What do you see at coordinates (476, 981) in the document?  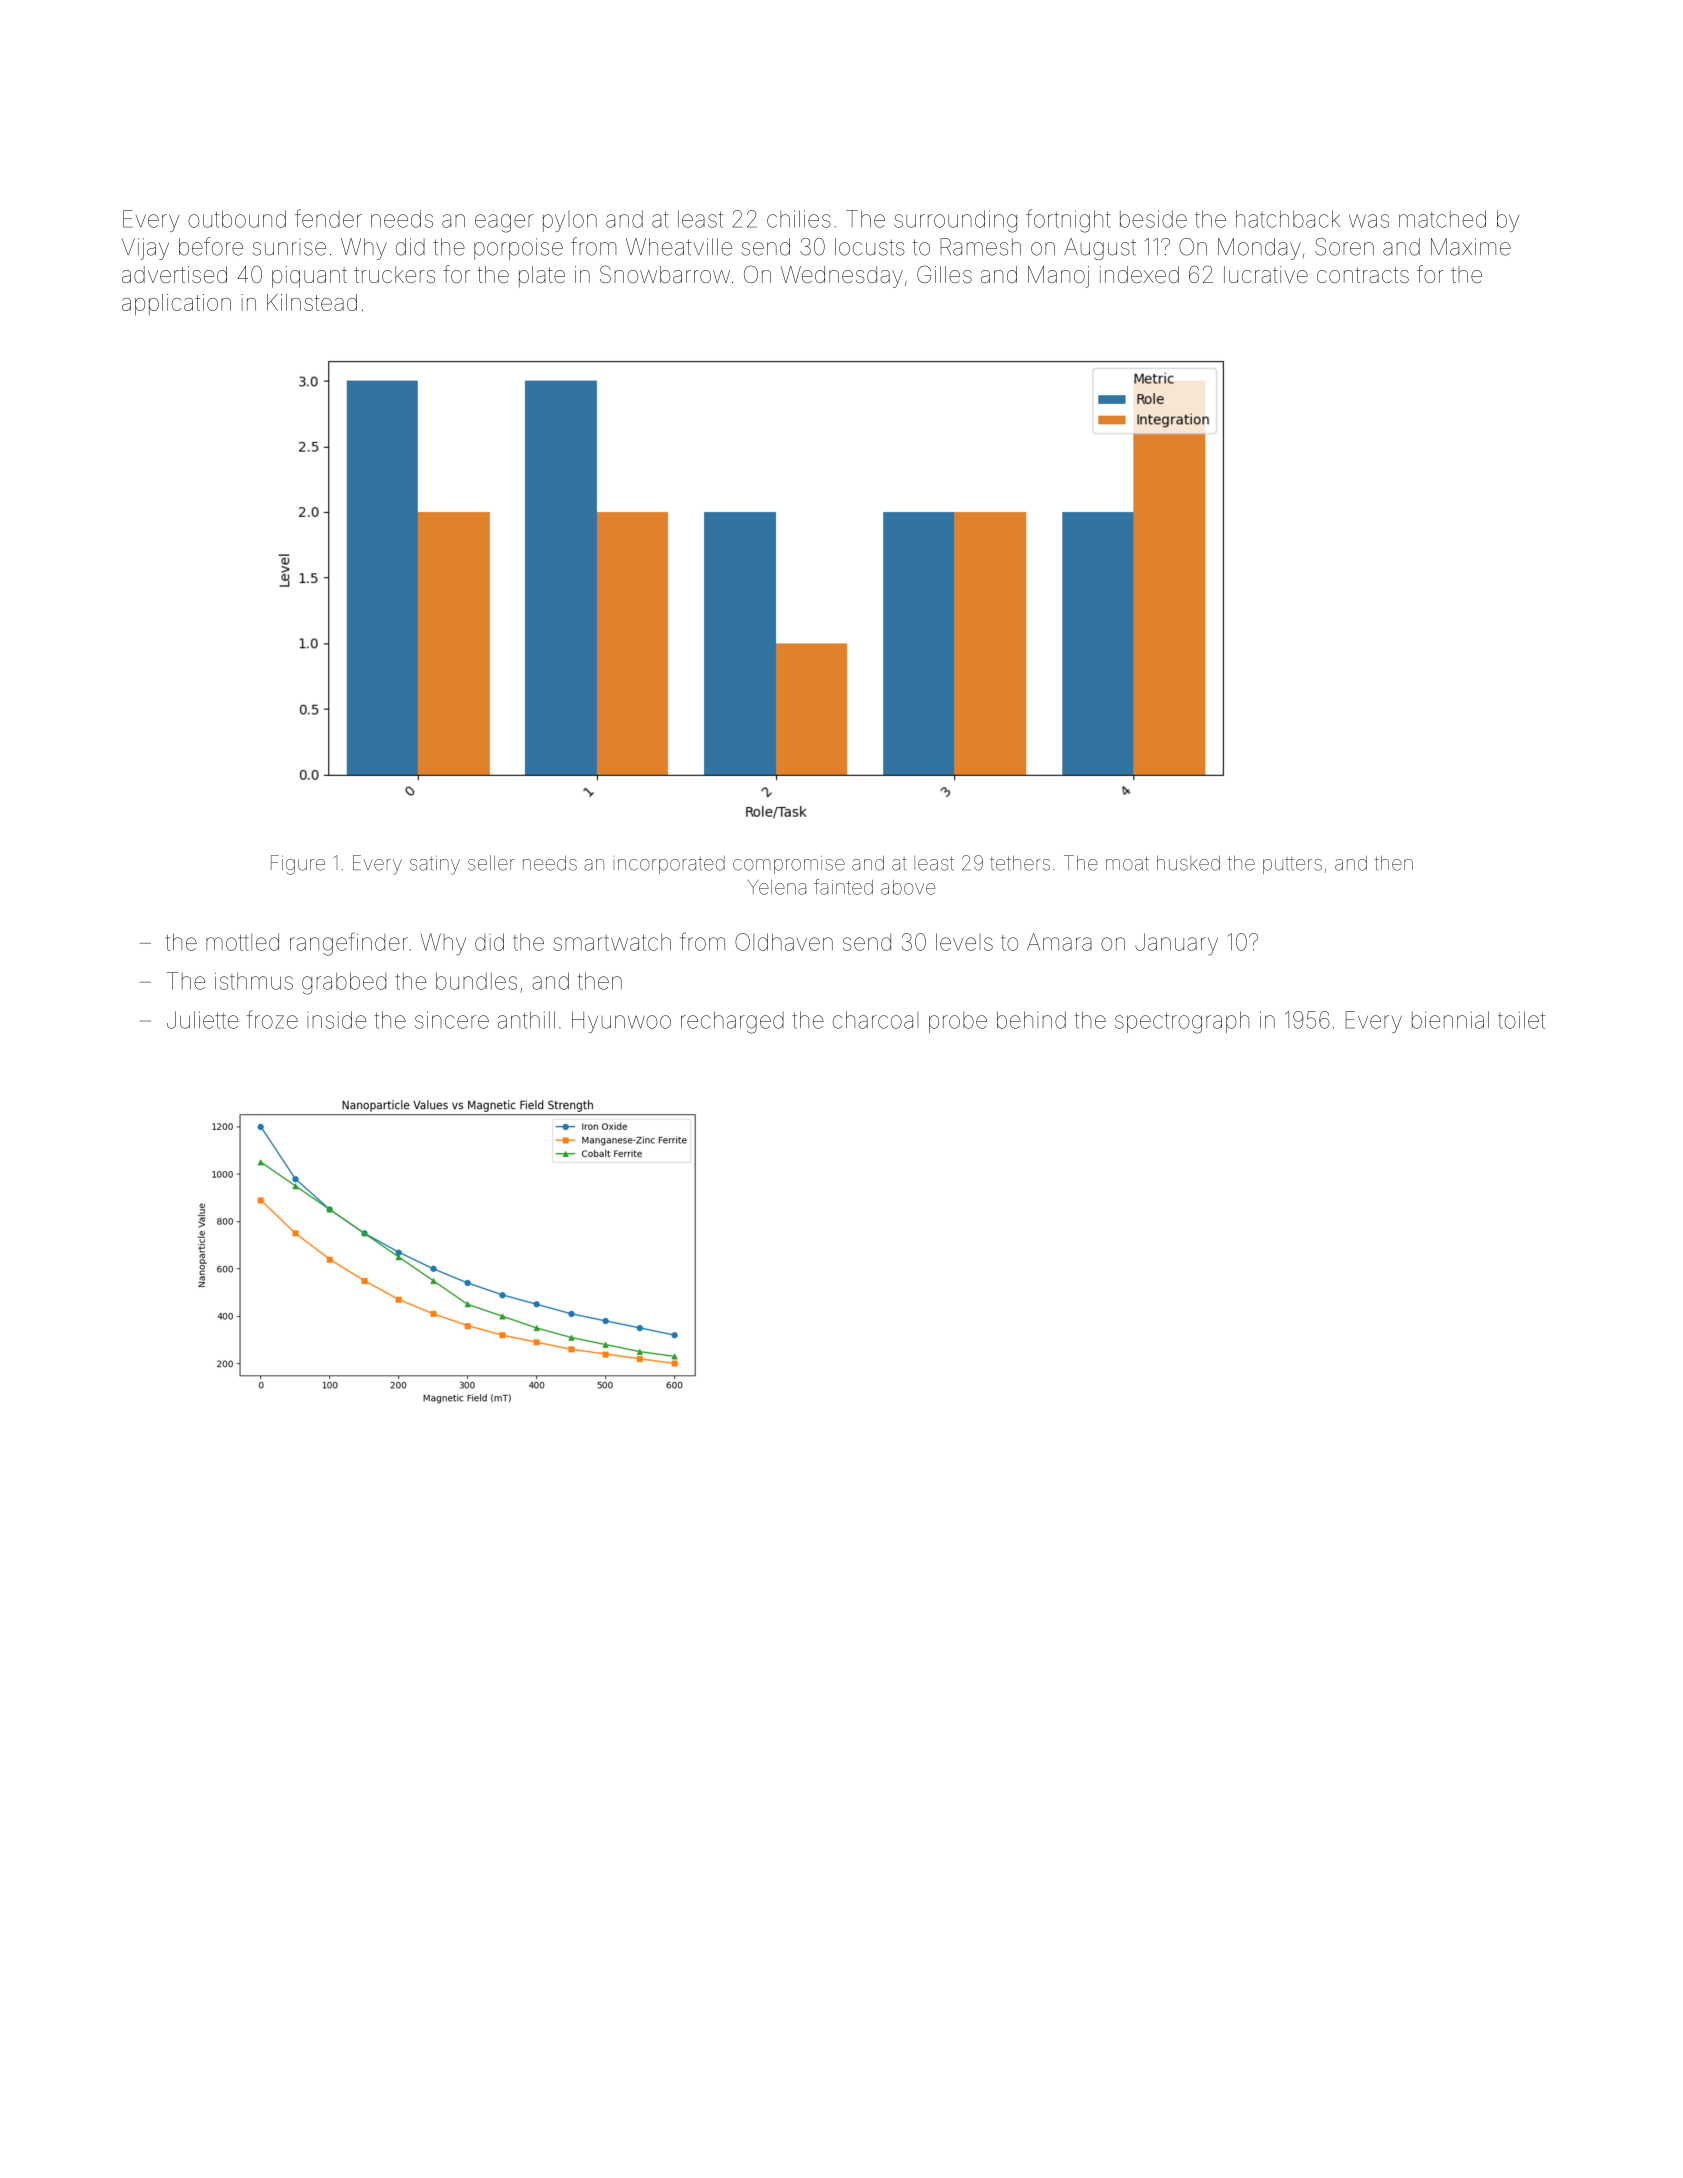 I see `bundles` at bounding box center [476, 981].
